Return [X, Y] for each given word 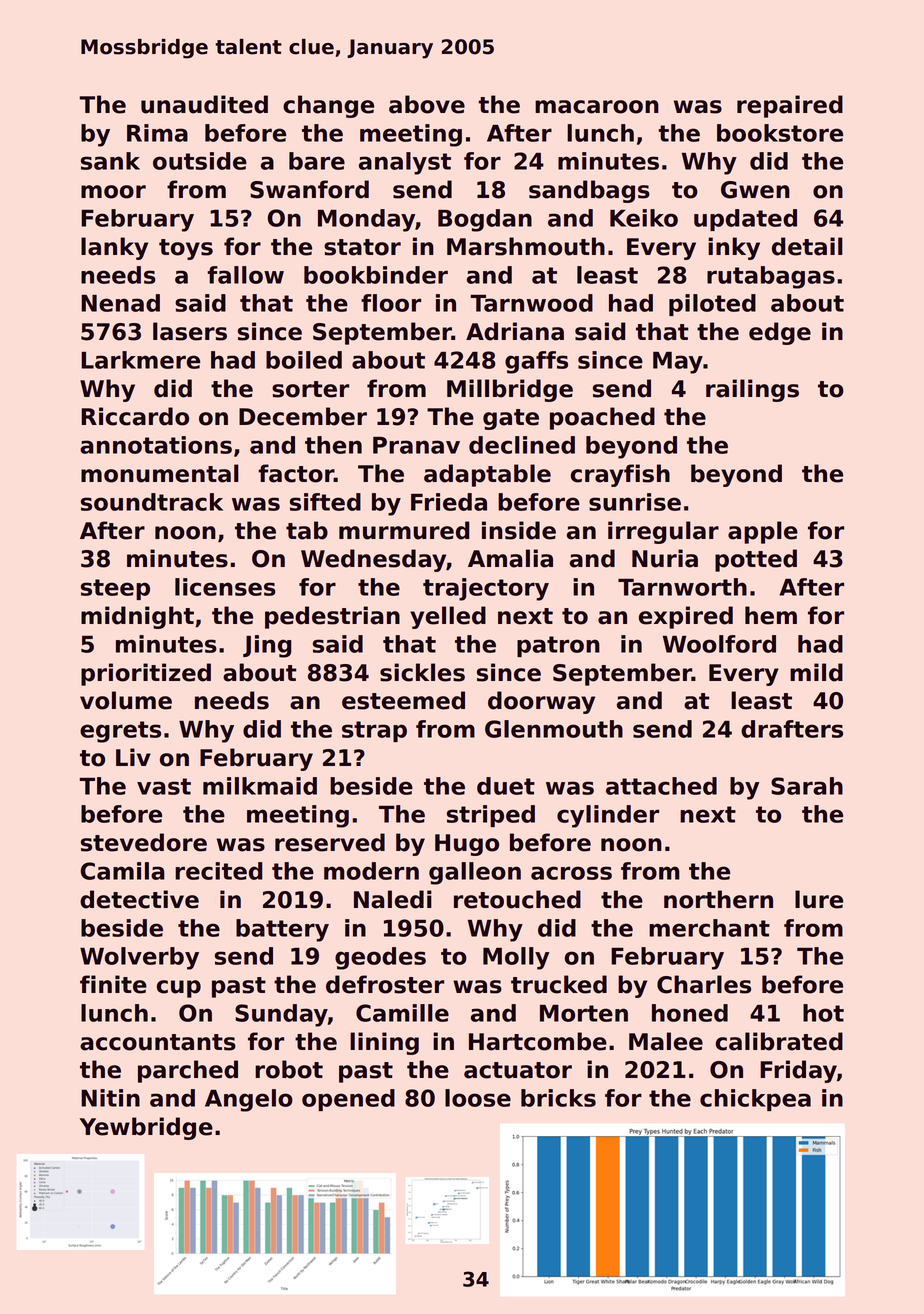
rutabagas [771, 277]
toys [186, 249]
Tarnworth [682, 587]
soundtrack [152, 502]
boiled [304, 360]
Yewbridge [146, 1128]
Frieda [449, 502]
